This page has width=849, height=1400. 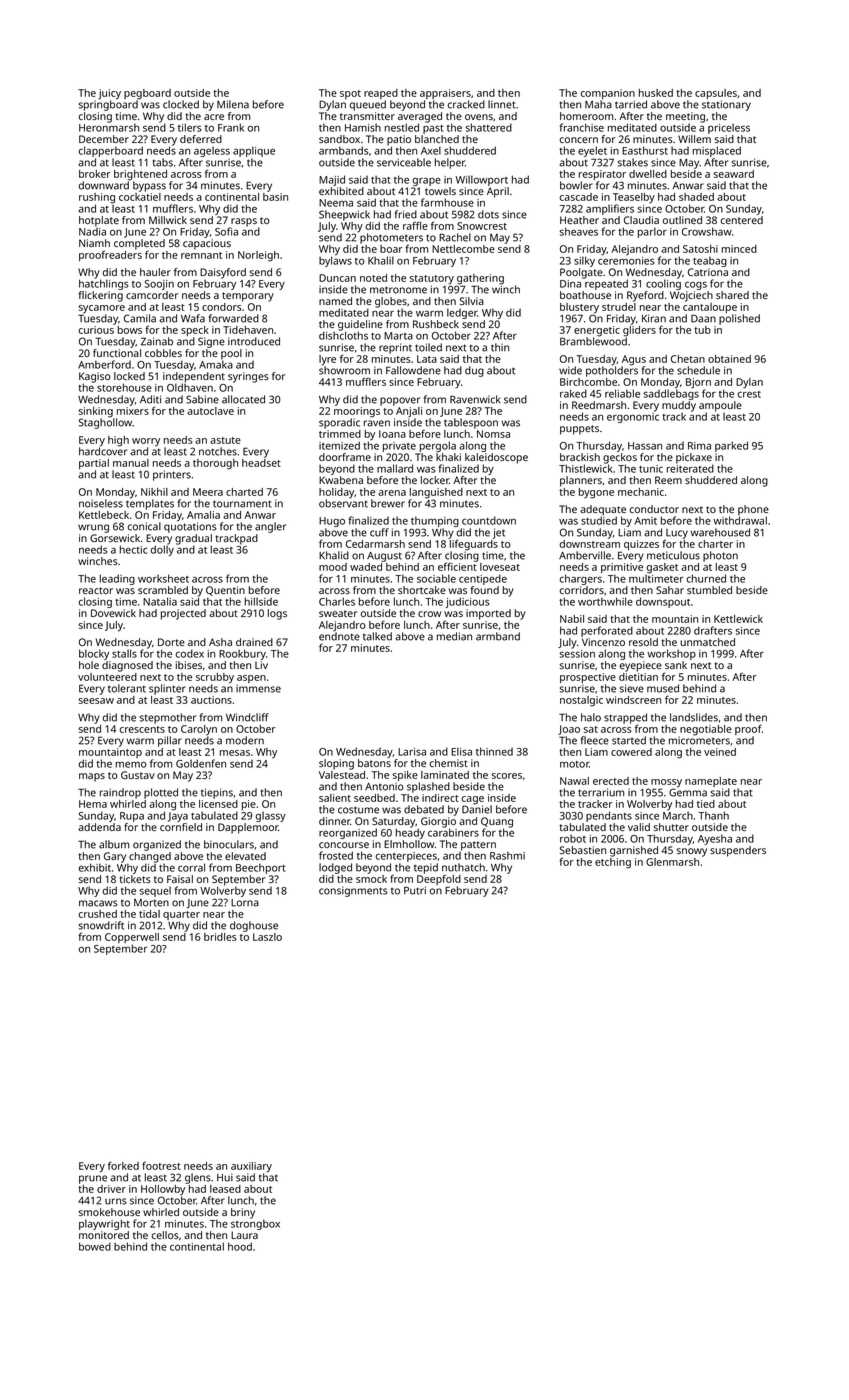 What do you see at coordinates (696, 285) in the page?
I see `cogs` at bounding box center [696, 285].
